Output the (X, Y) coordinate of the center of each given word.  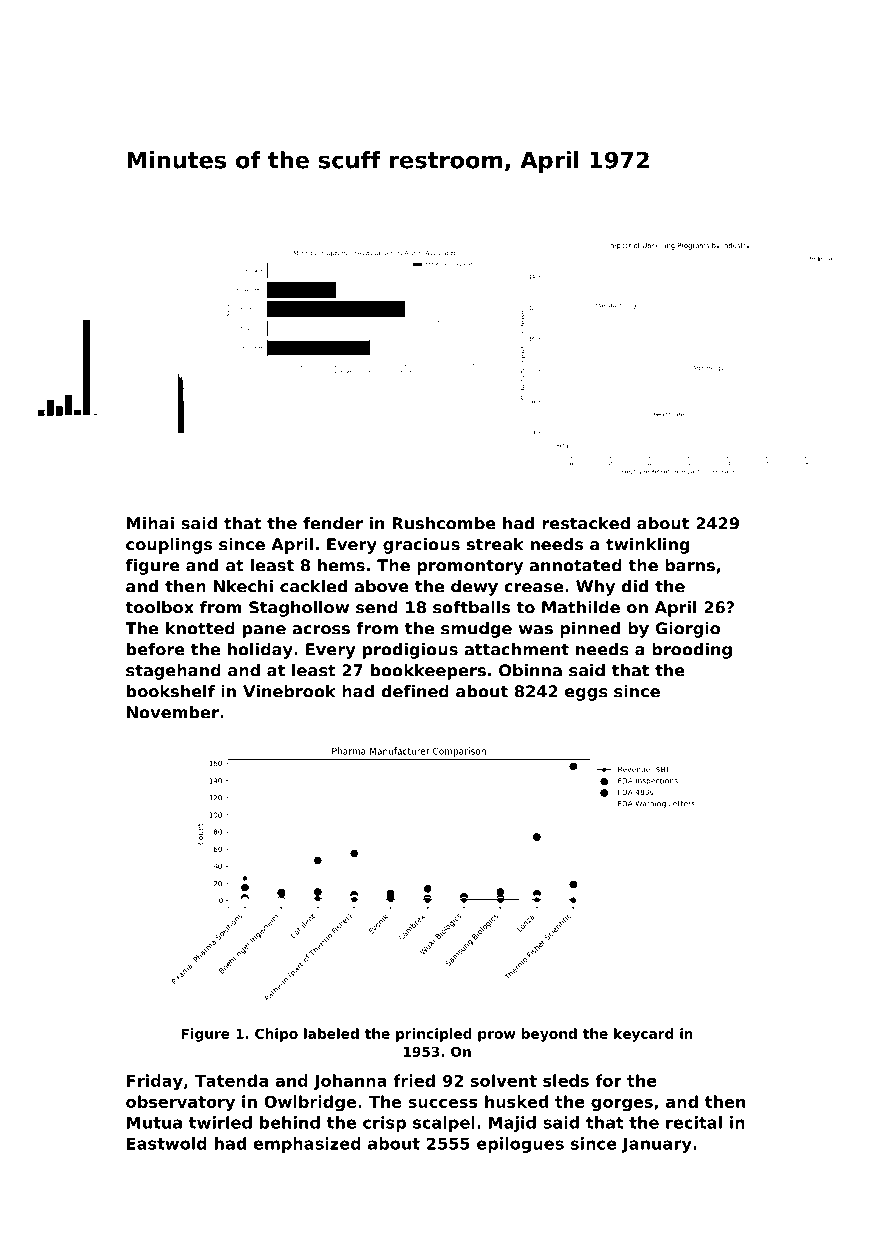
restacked (586, 523)
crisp (384, 1124)
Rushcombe (444, 523)
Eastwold (167, 1143)
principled (434, 1035)
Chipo (276, 1035)
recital (694, 1122)
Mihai (150, 523)
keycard (643, 1035)
